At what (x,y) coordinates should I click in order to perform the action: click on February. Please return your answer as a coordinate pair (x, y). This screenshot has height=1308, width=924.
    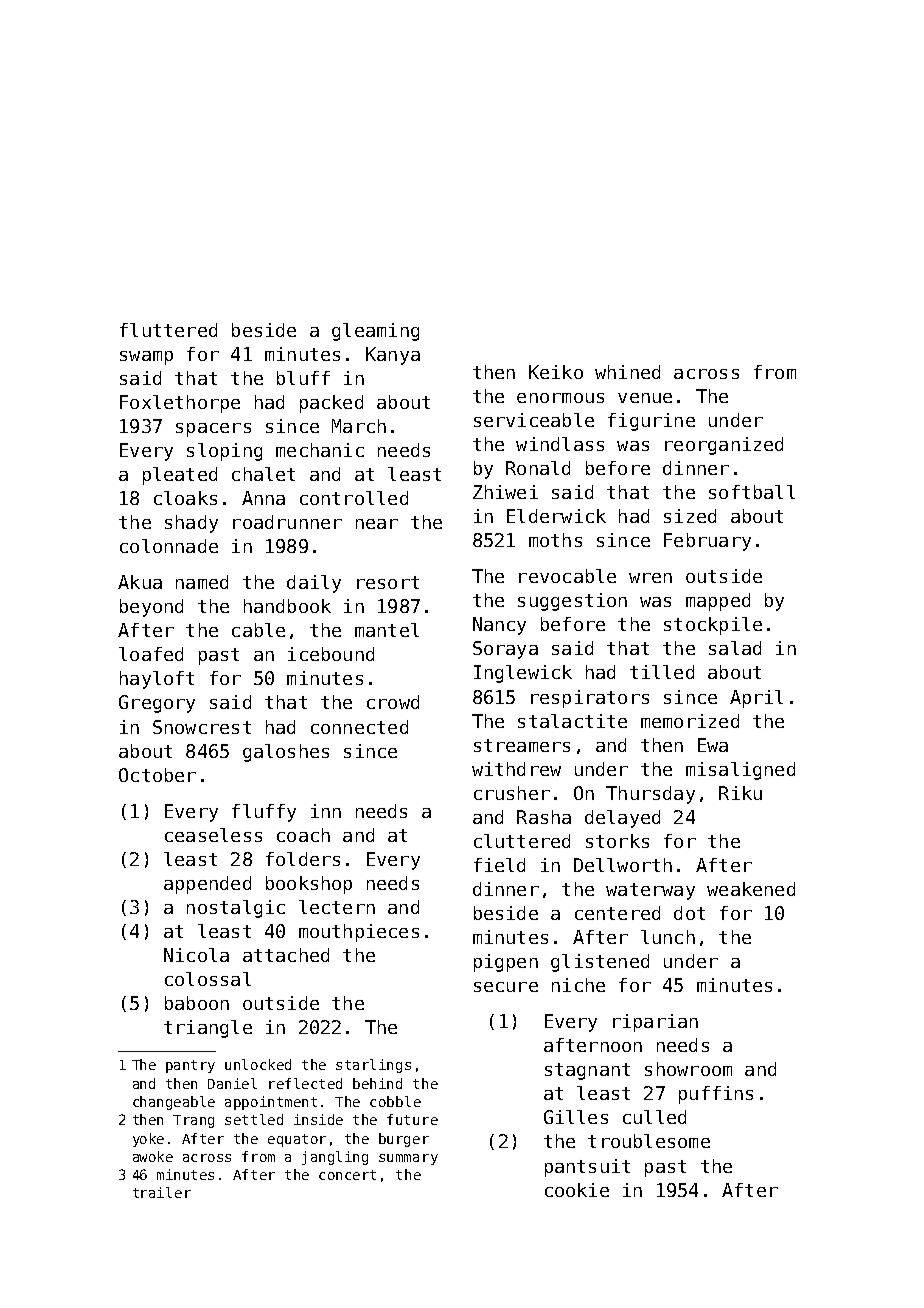
    Looking at the image, I should click on (707, 542).
